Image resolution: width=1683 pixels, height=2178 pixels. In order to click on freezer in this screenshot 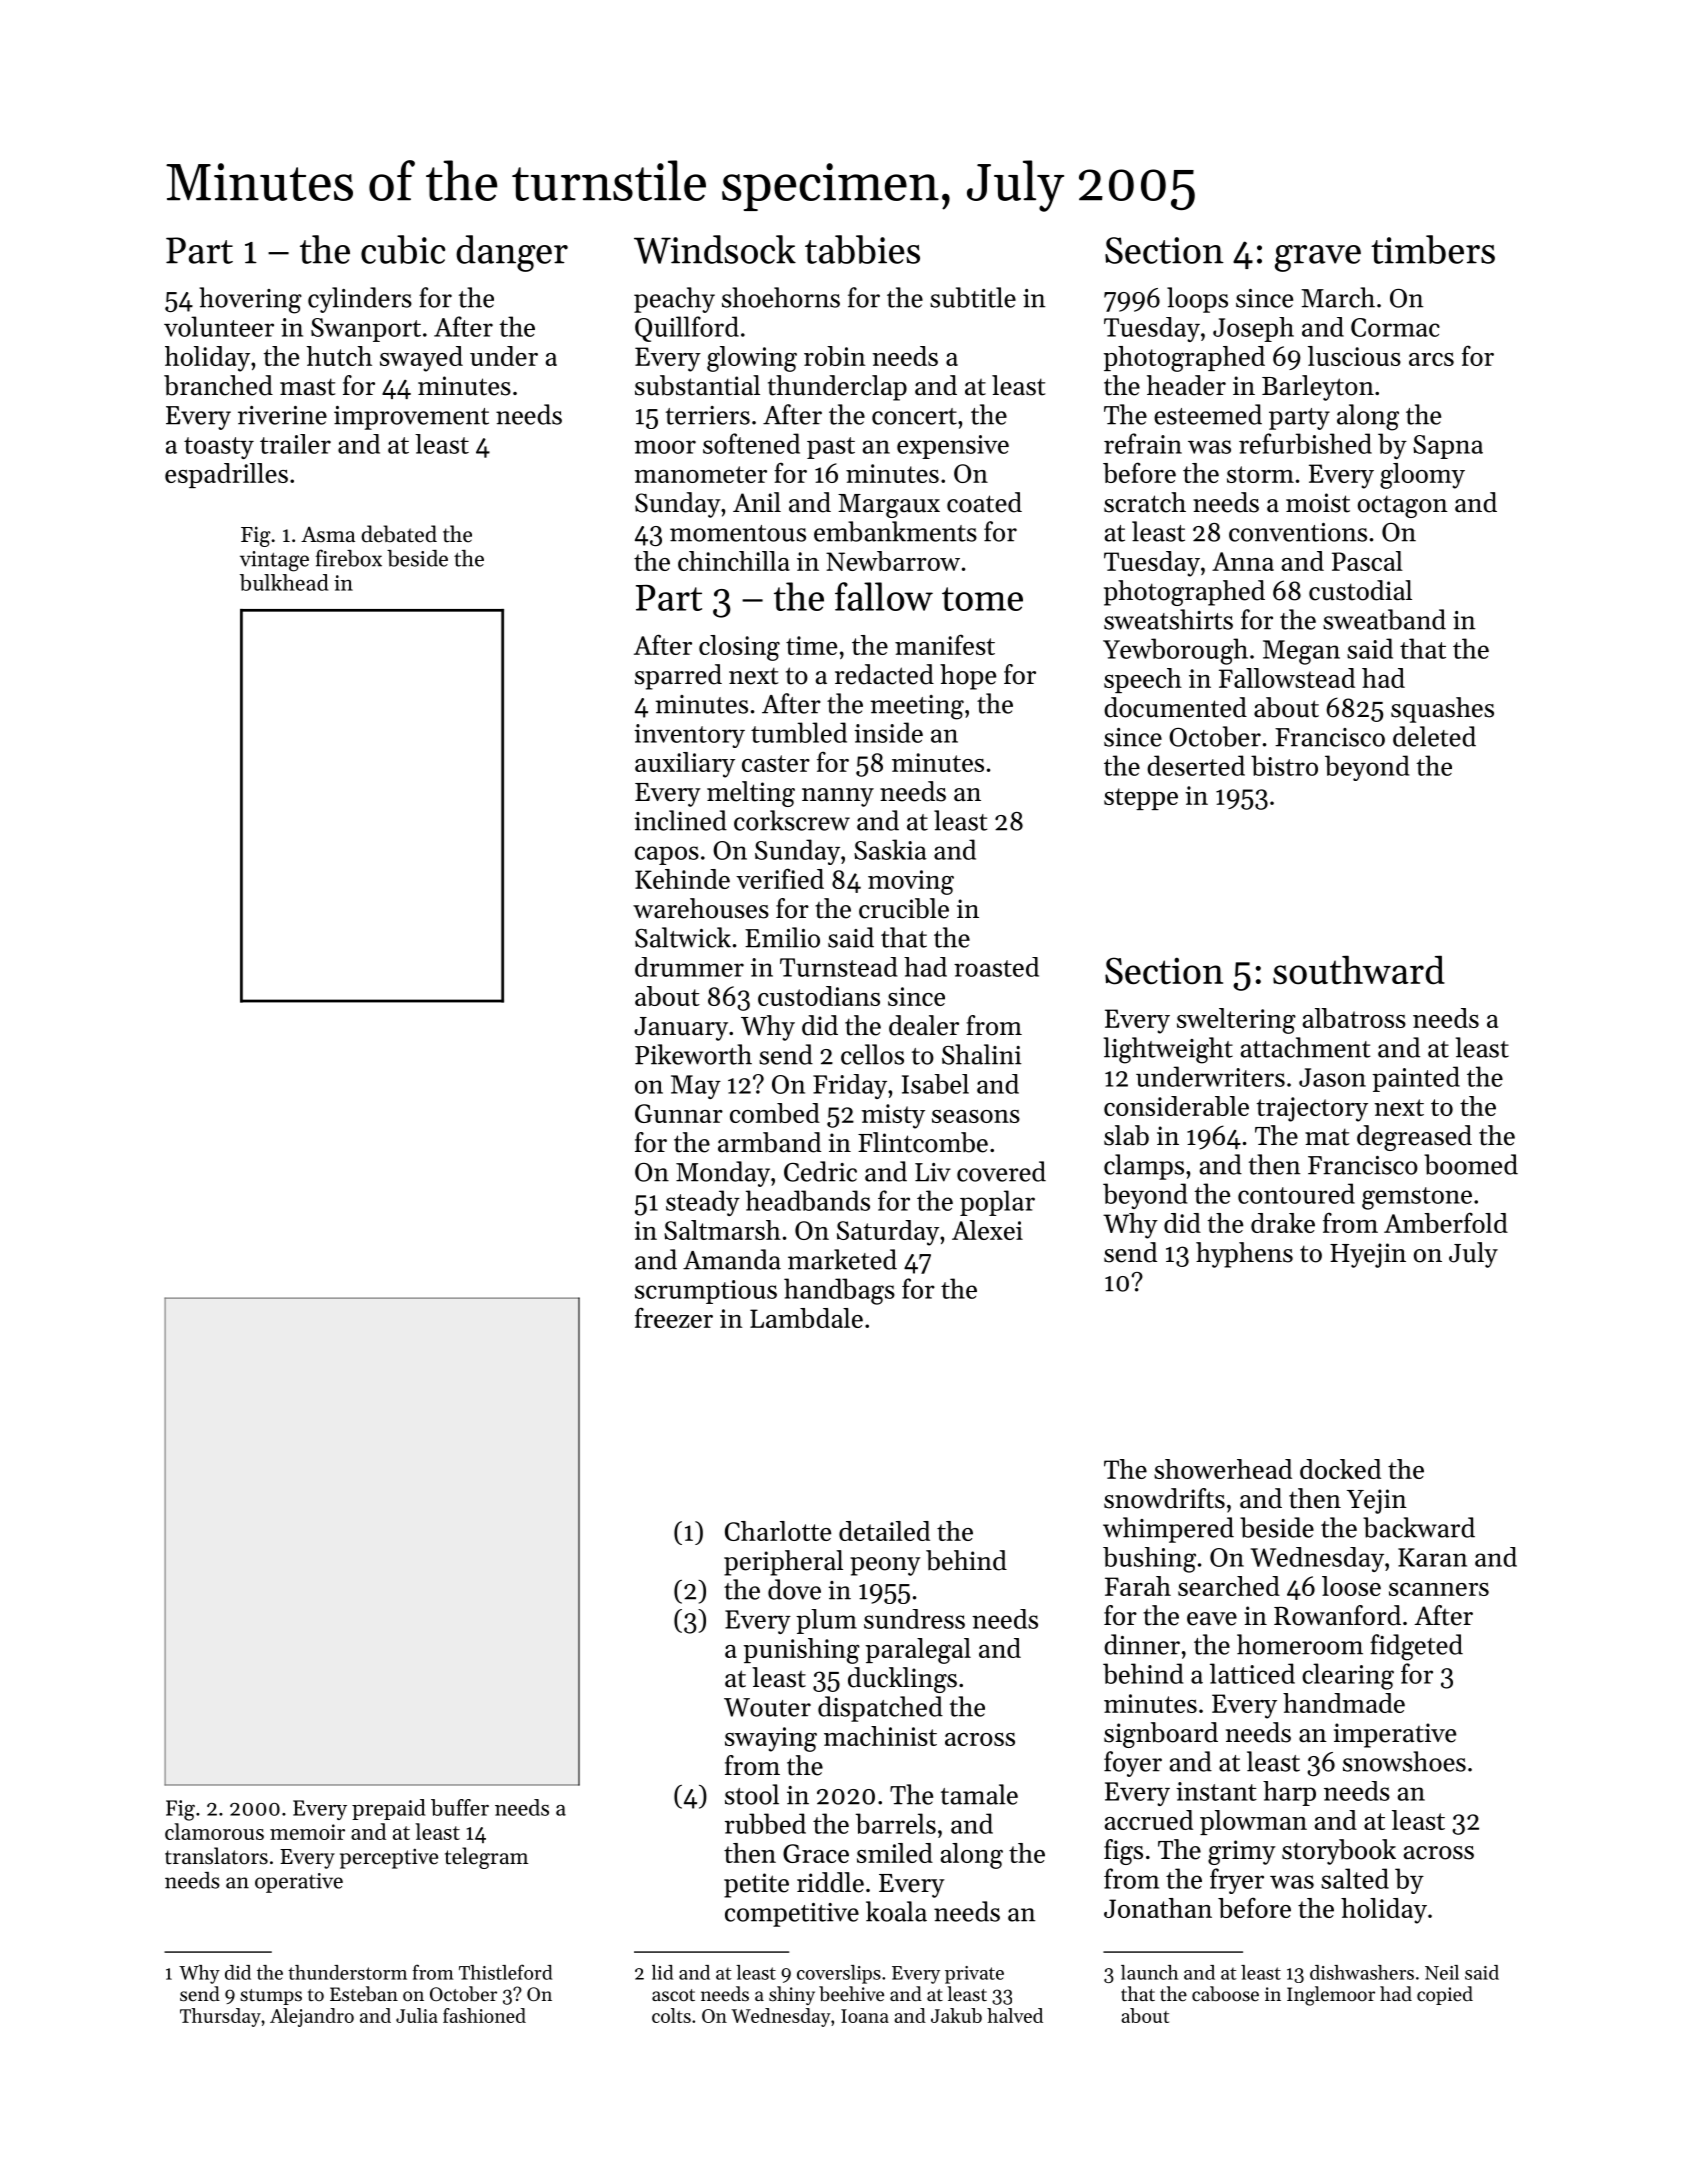, I will do `click(674, 1317)`.
